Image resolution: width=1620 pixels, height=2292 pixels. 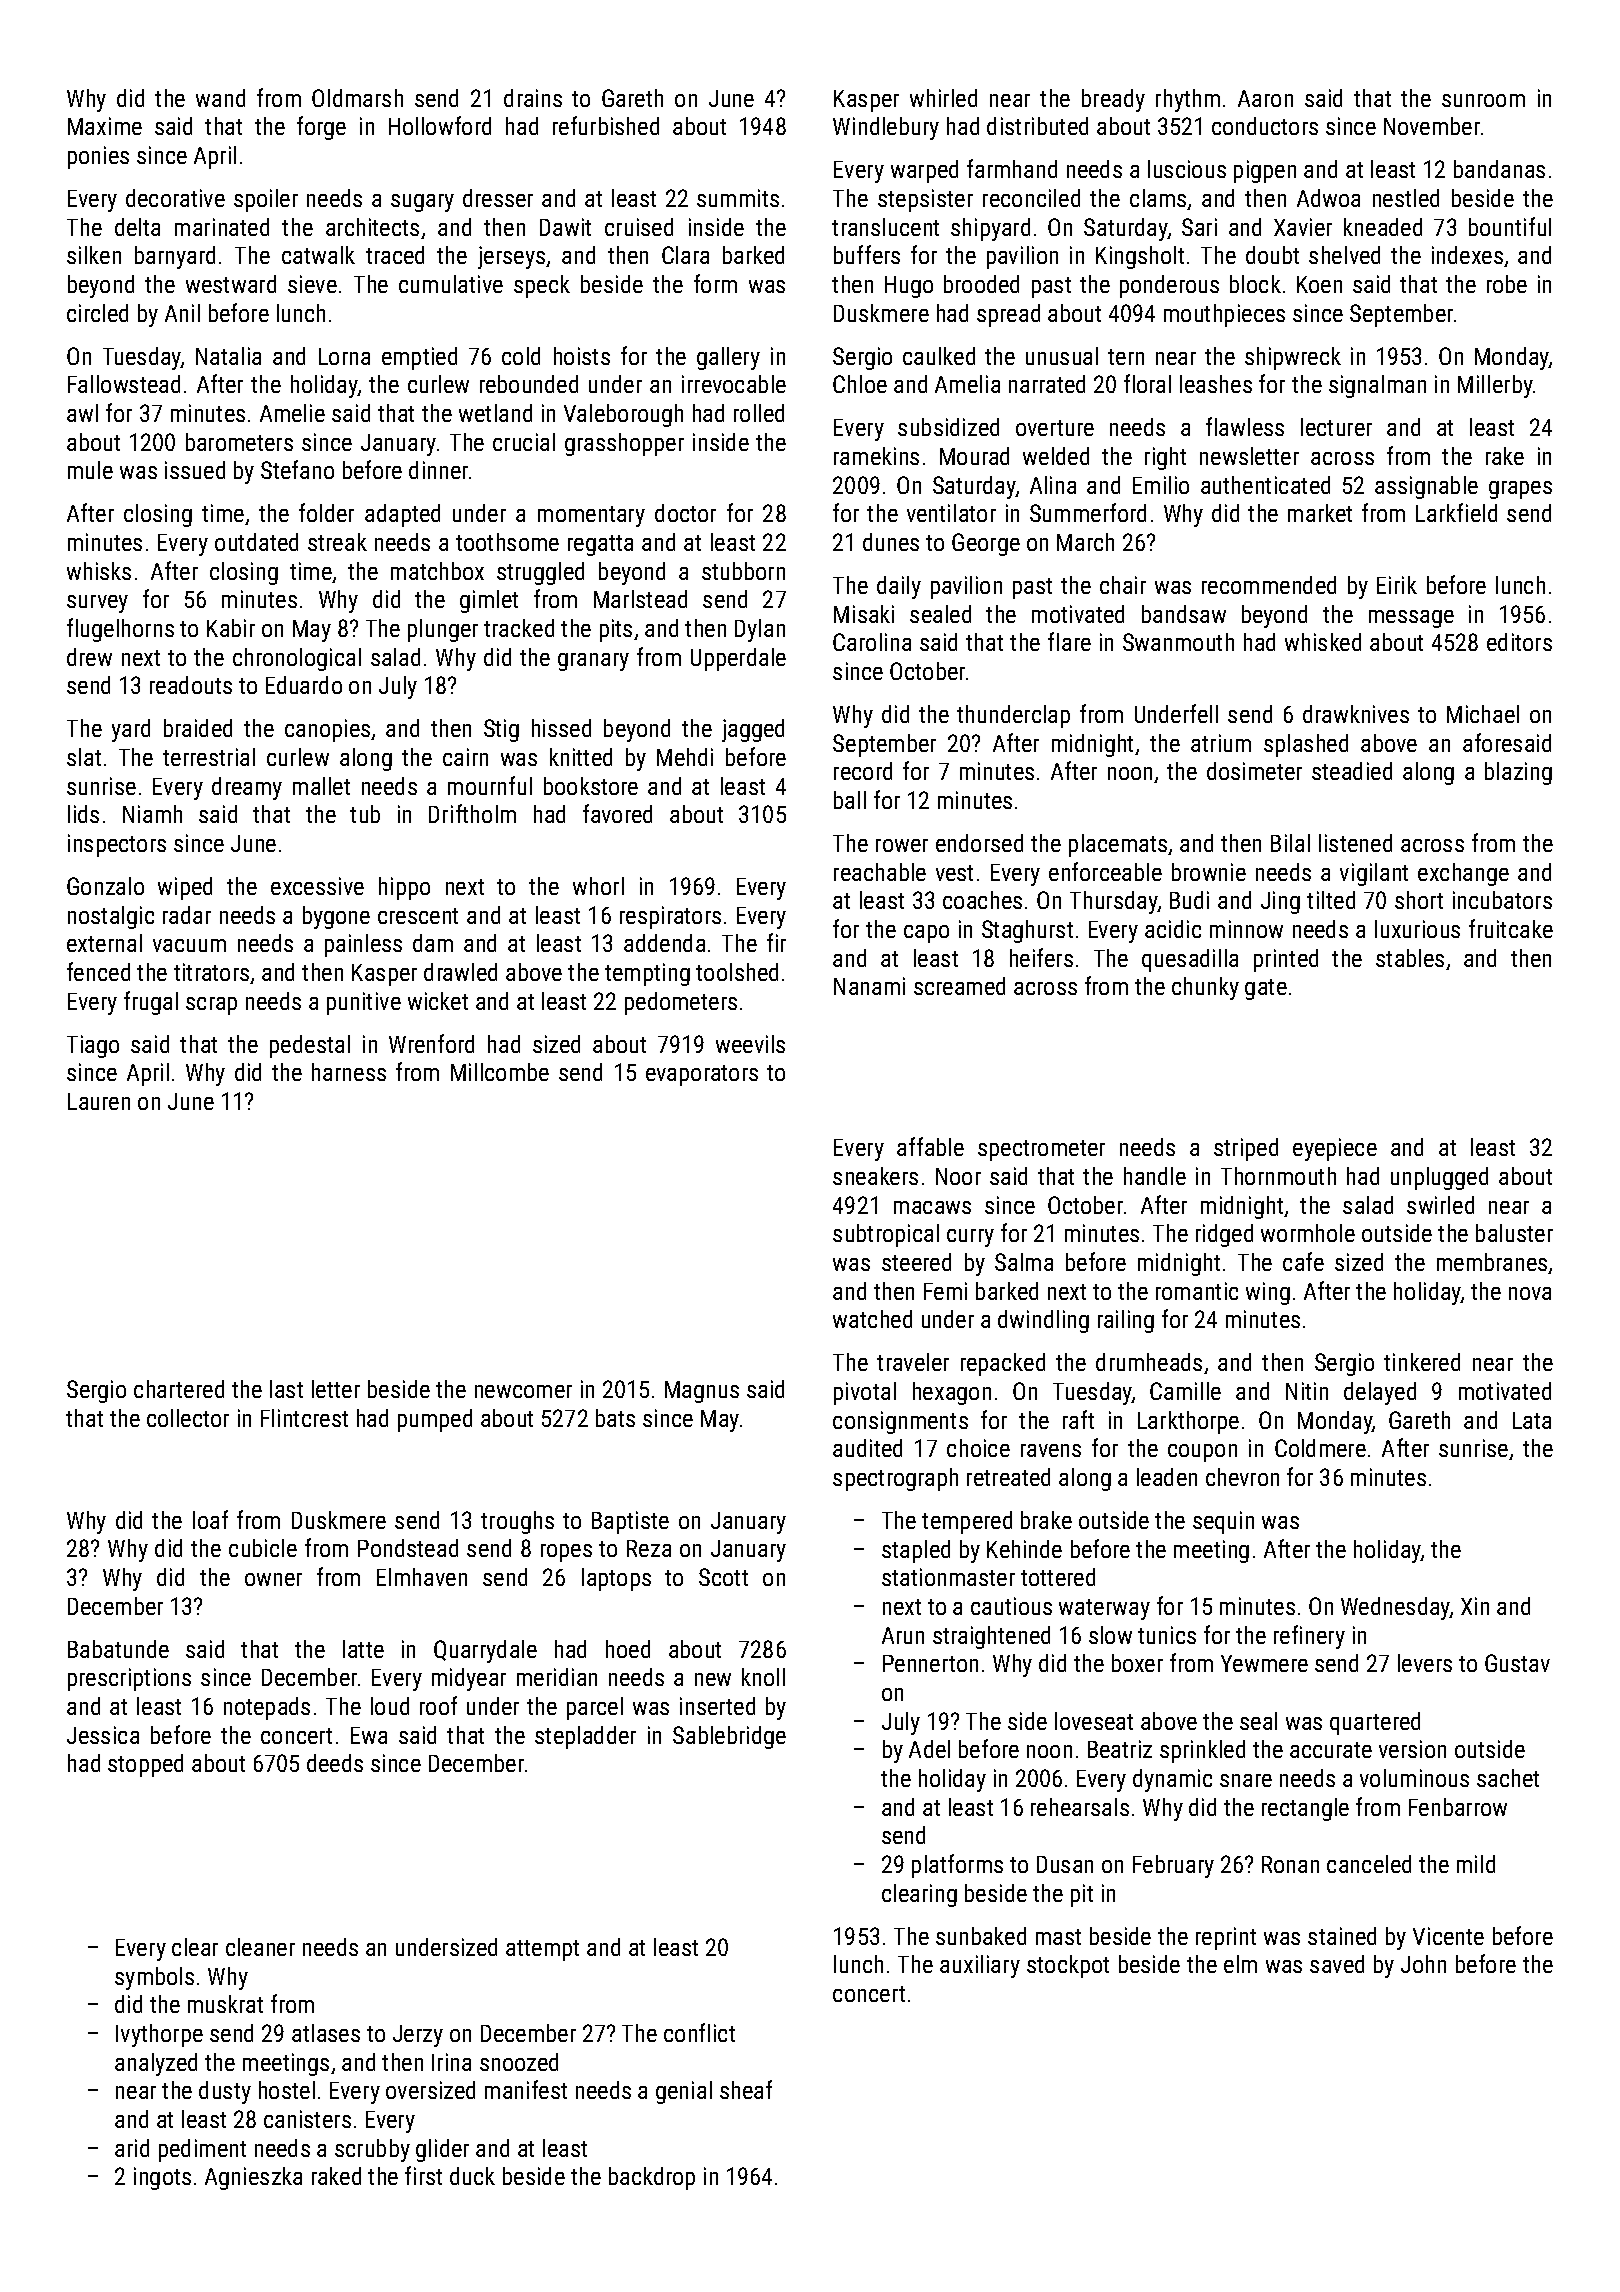 I want to click on saved, so click(x=1337, y=1964).
